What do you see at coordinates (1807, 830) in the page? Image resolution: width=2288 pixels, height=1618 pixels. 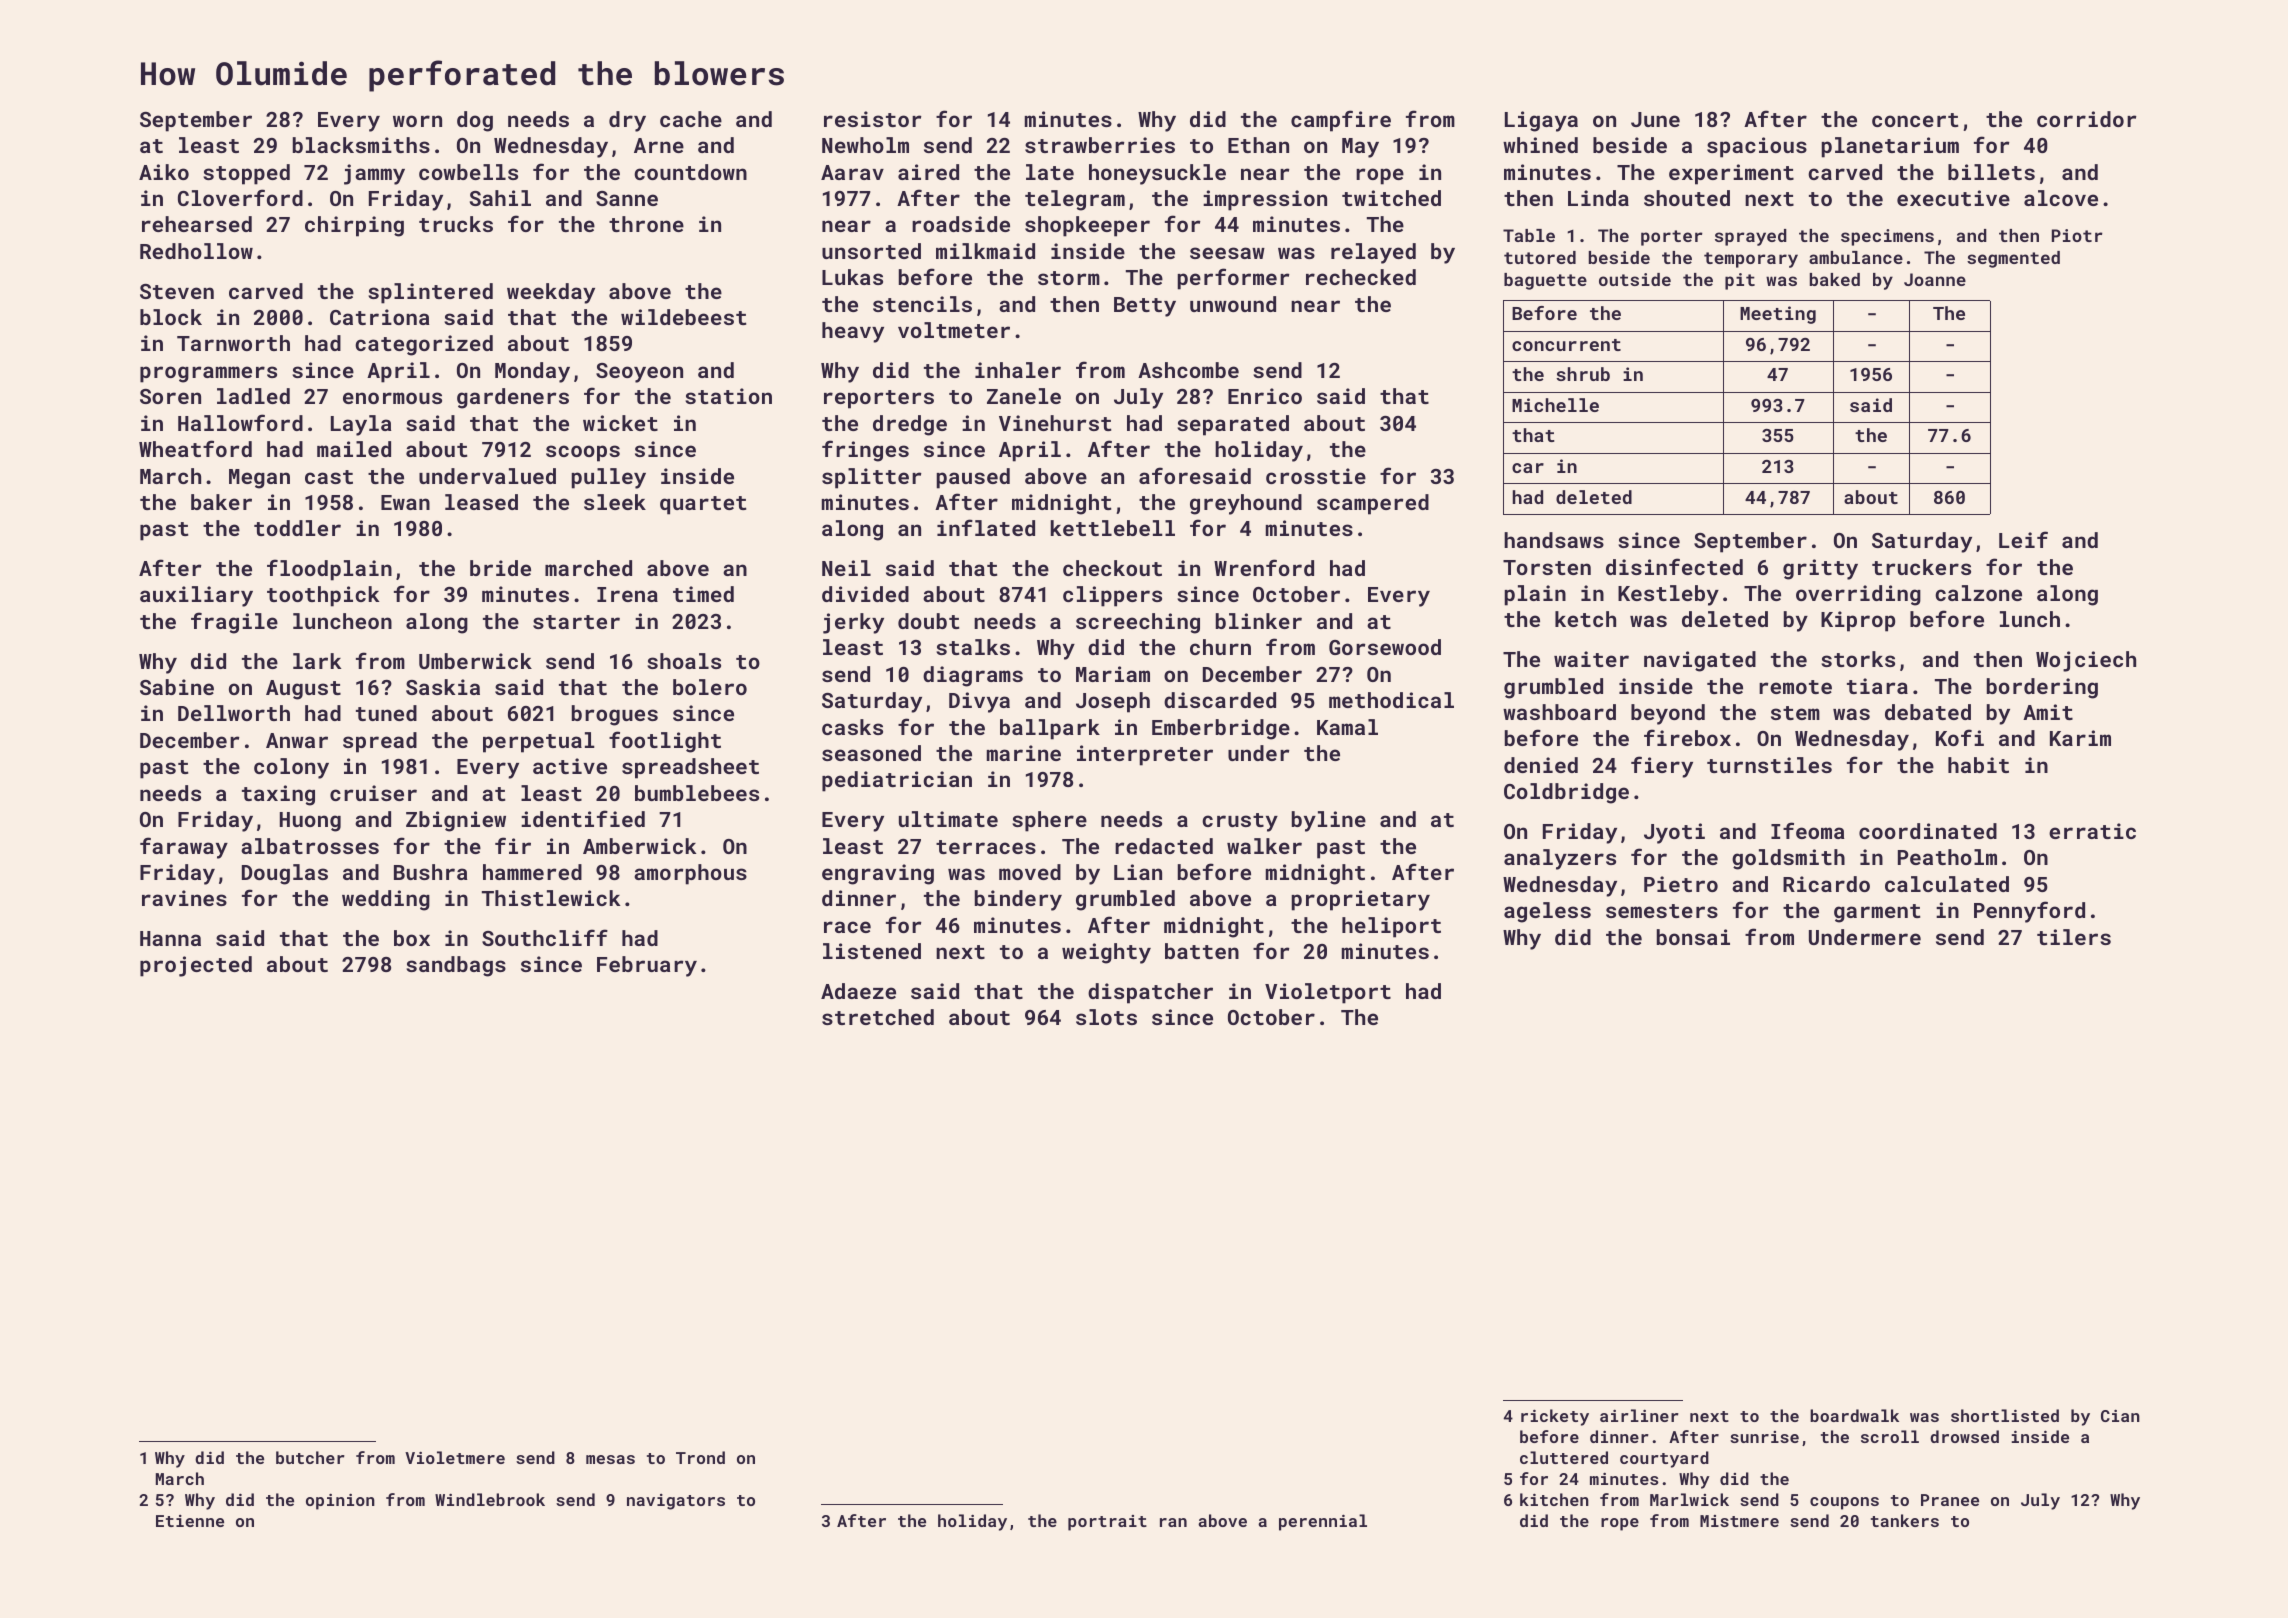 I see `Ifeoma` at bounding box center [1807, 830].
